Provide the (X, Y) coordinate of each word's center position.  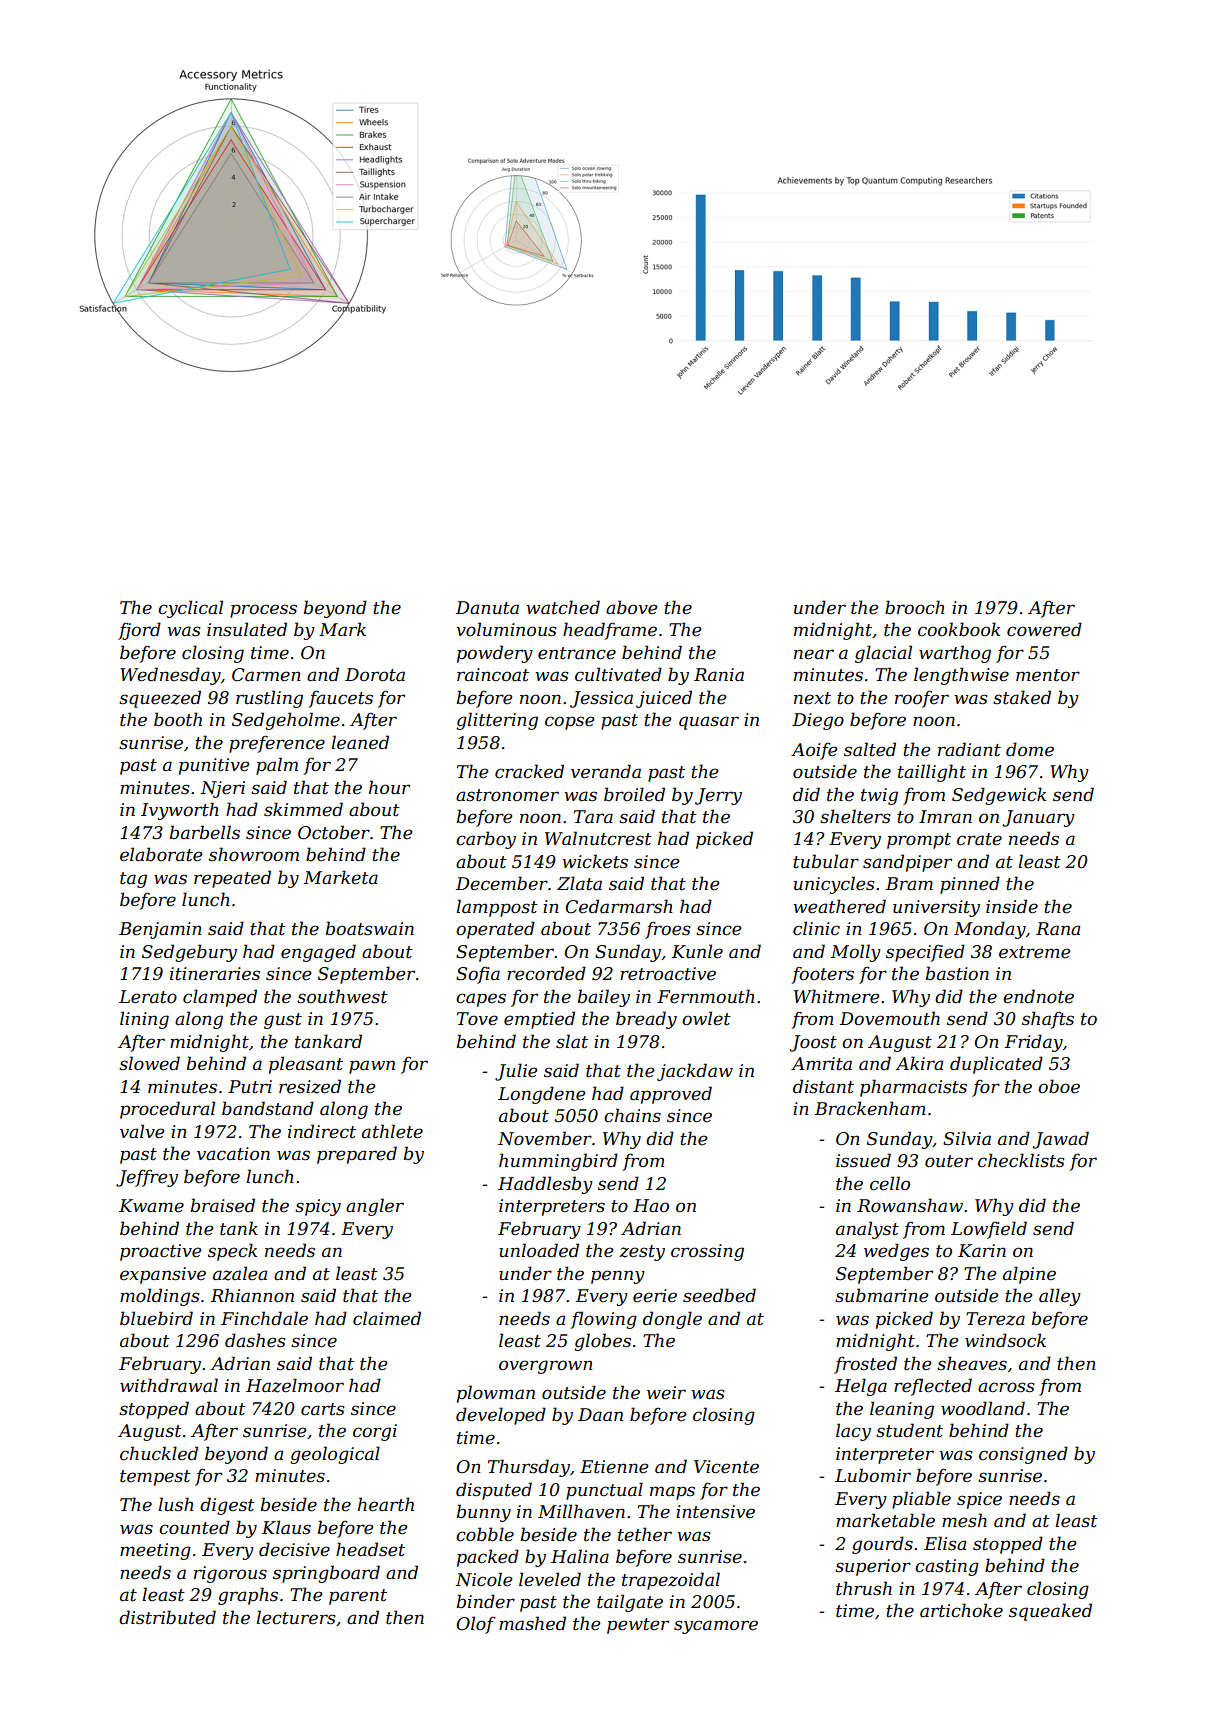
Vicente (726, 1467)
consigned (1023, 1455)
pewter (638, 1626)
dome (1030, 749)
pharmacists (913, 1088)
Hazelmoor (295, 1385)
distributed (167, 1617)
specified (925, 953)
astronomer (507, 795)
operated (495, 930)
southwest (342, 996)
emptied (539, 1020)
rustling (269, 699)
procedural (167, 1110)
